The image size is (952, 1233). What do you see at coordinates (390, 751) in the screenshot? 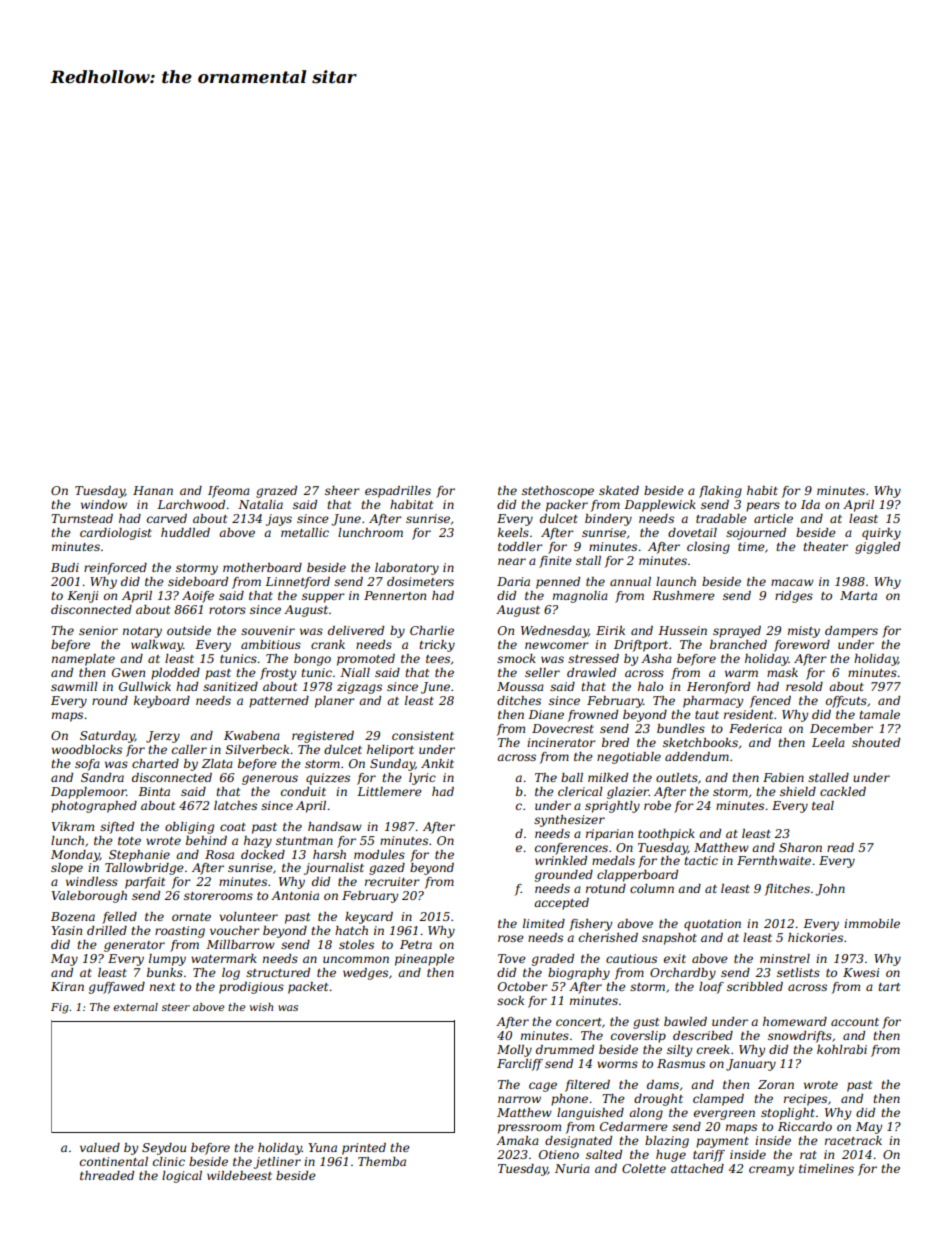
I see `heliport` at bounding box center [390, 751].
